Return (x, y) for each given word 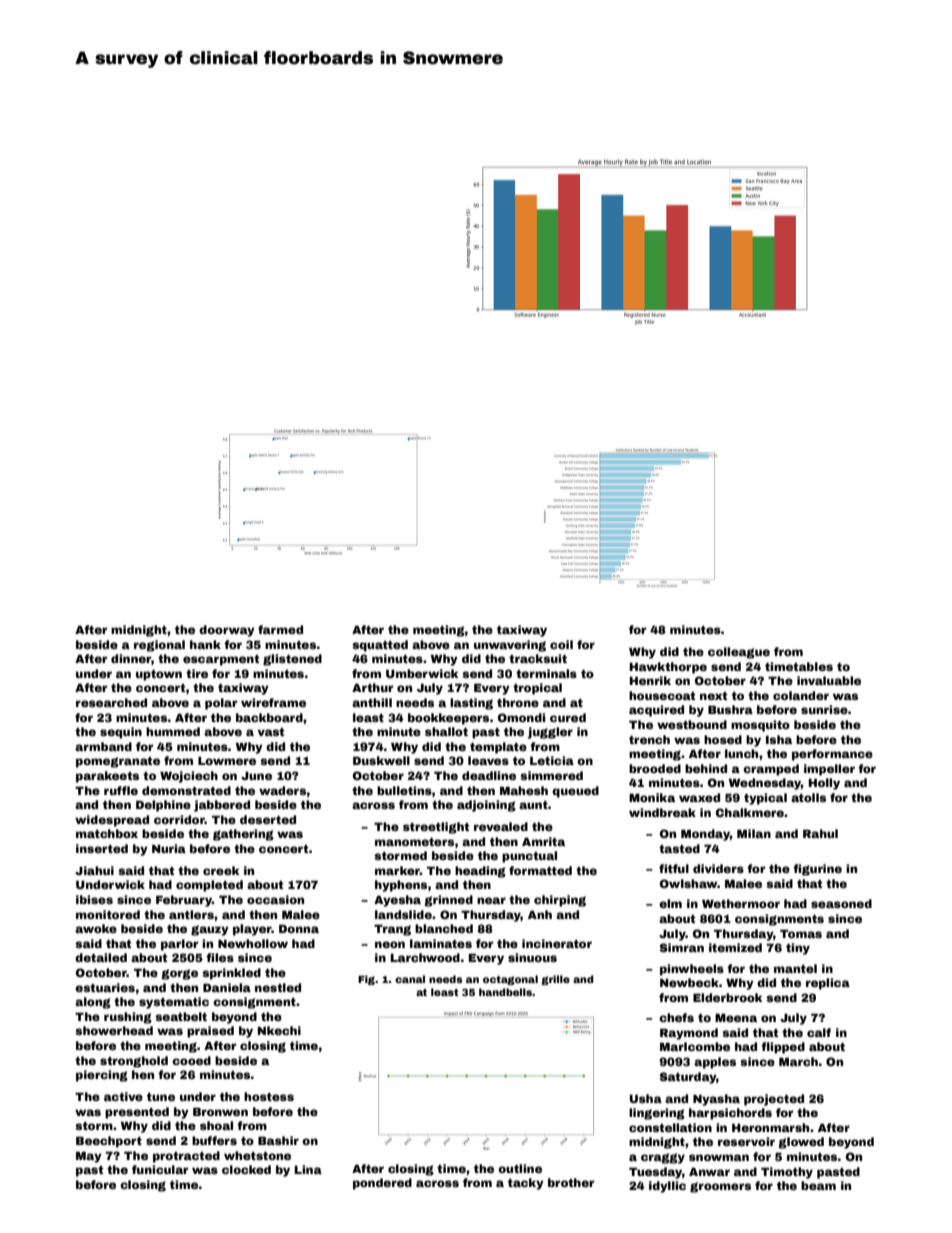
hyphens (401, 886)
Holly (824, 784)
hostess (269, 1096)
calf (819, 1032)
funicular (160, 1169)
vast (271, 732)
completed (209, 886)
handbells (505, 992)
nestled (278, 987)
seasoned (841, 903)
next (713, 696)
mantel (795, 968)
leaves (488, 760)
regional (159, 646)
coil (561, 644)
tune (161, 1097)
